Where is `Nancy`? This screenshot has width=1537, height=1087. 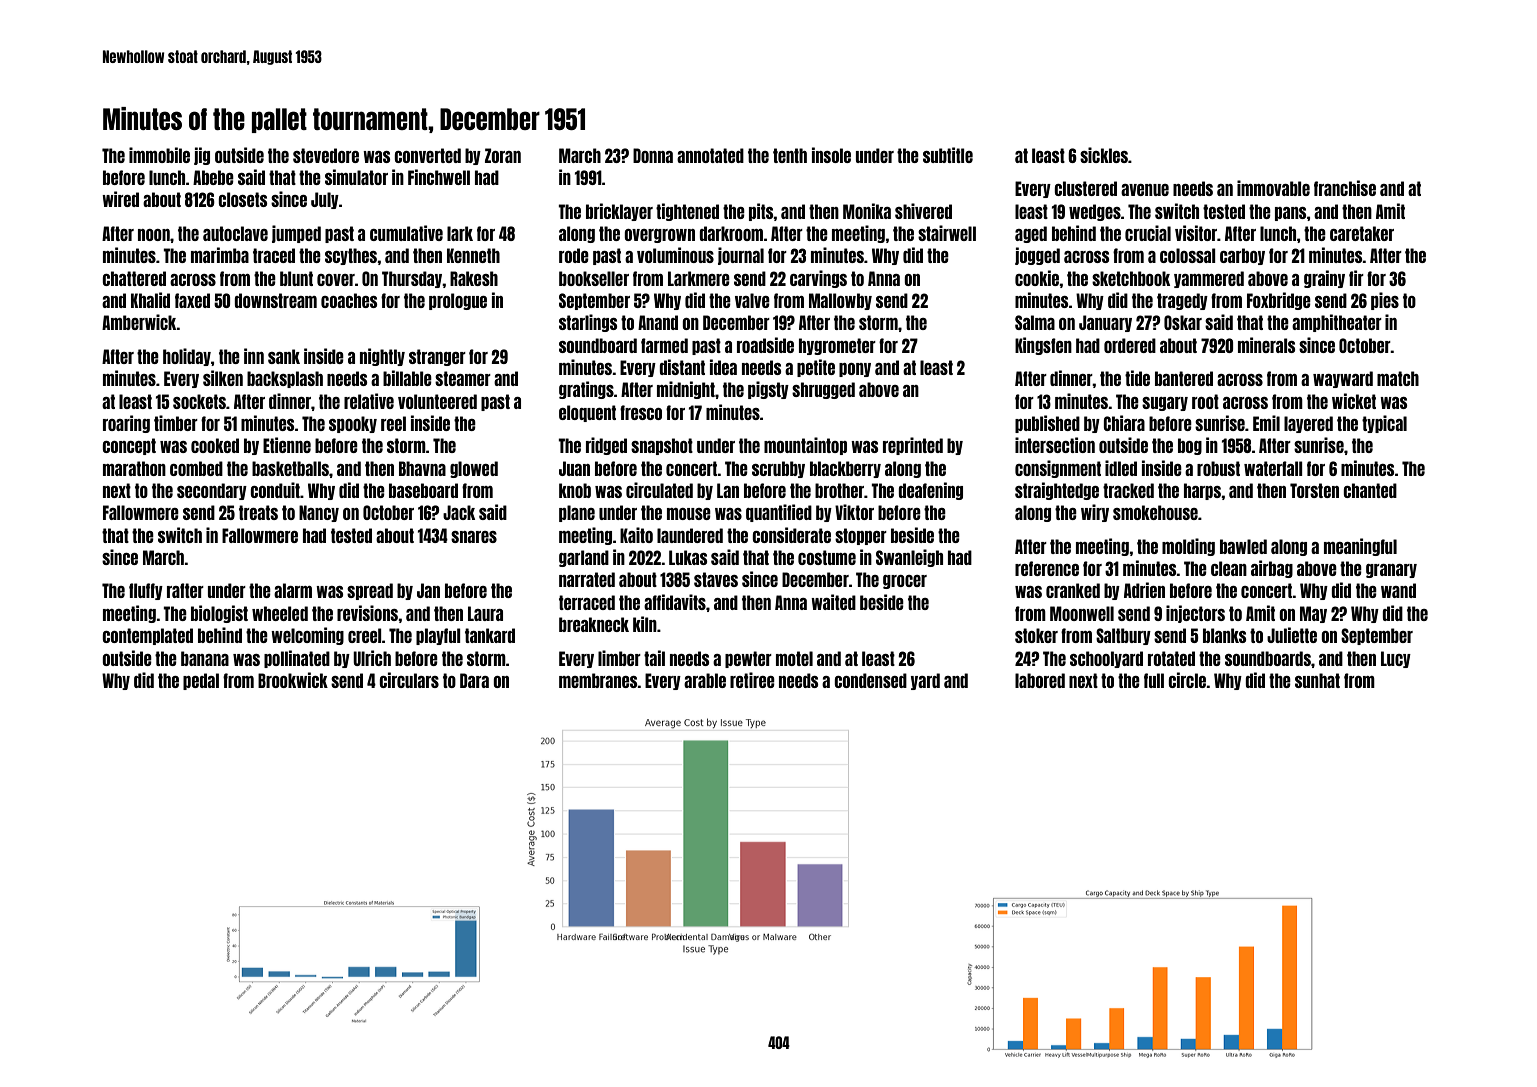
Nancy is located at coordinates (319, 513).
